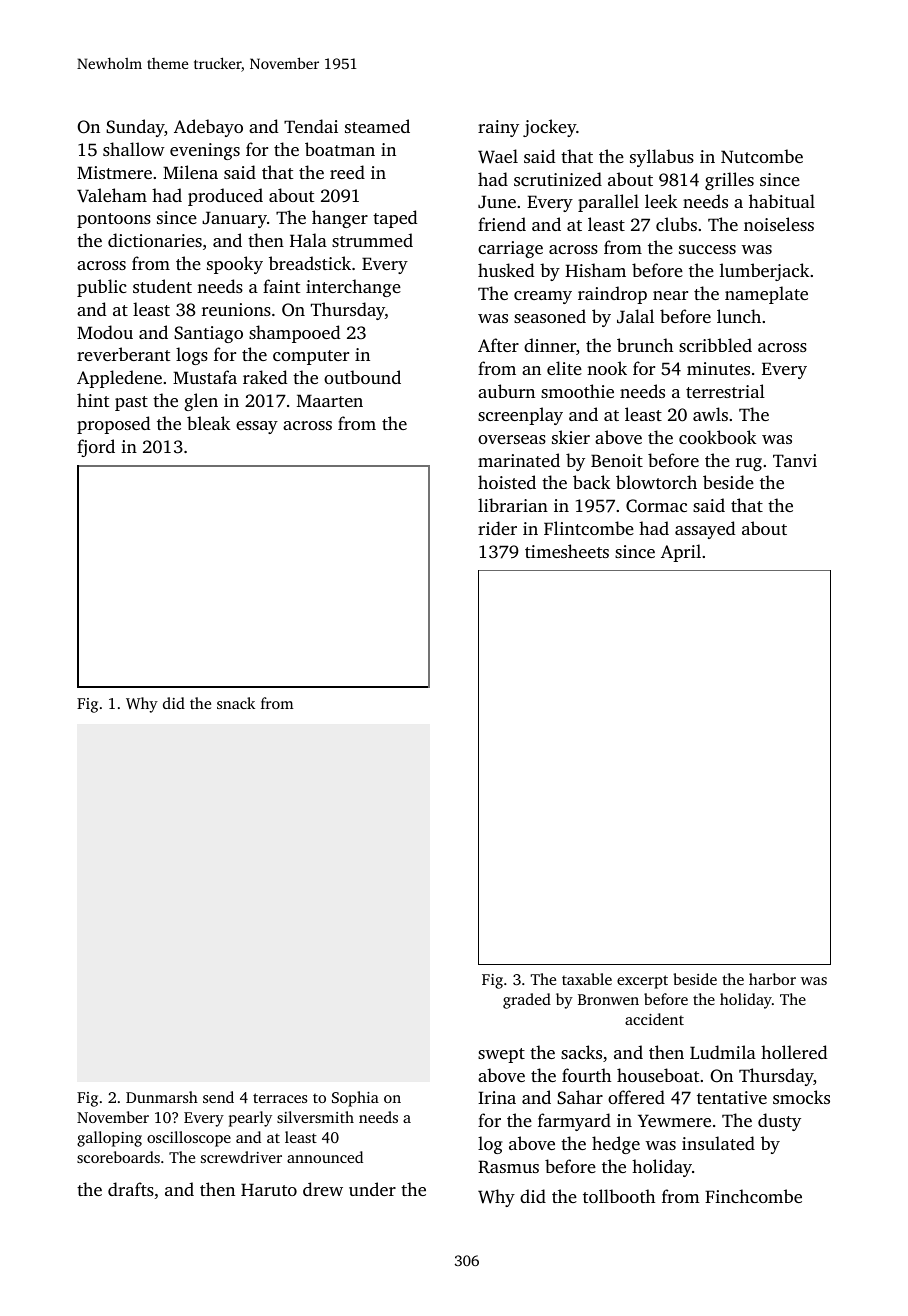 The width and height of the page is (908, 1316). I want to click on April, so click(681, 553).
